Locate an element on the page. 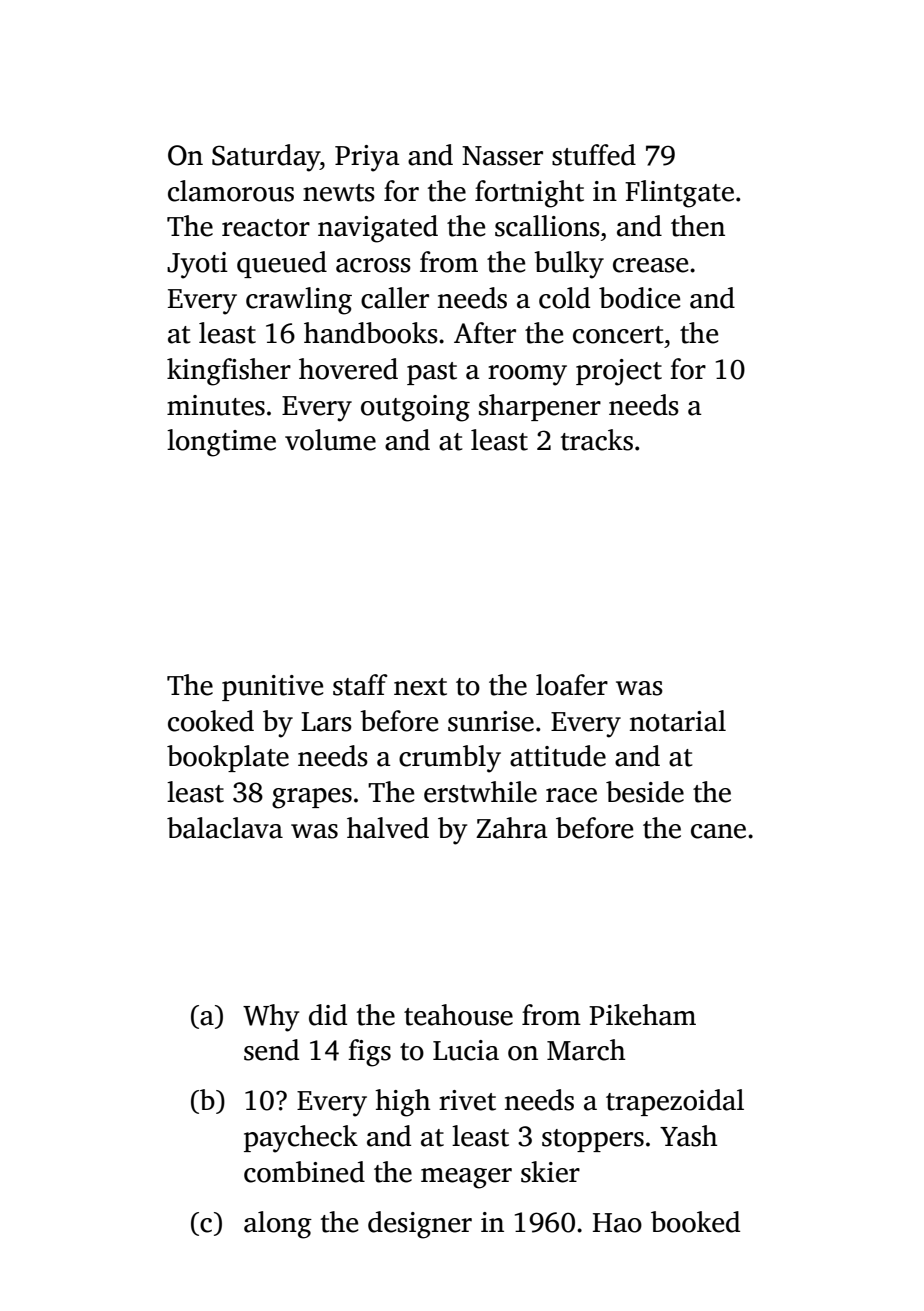 The height and width of the image is (1311, 924). designer is located at coordinates (420, 1225).
